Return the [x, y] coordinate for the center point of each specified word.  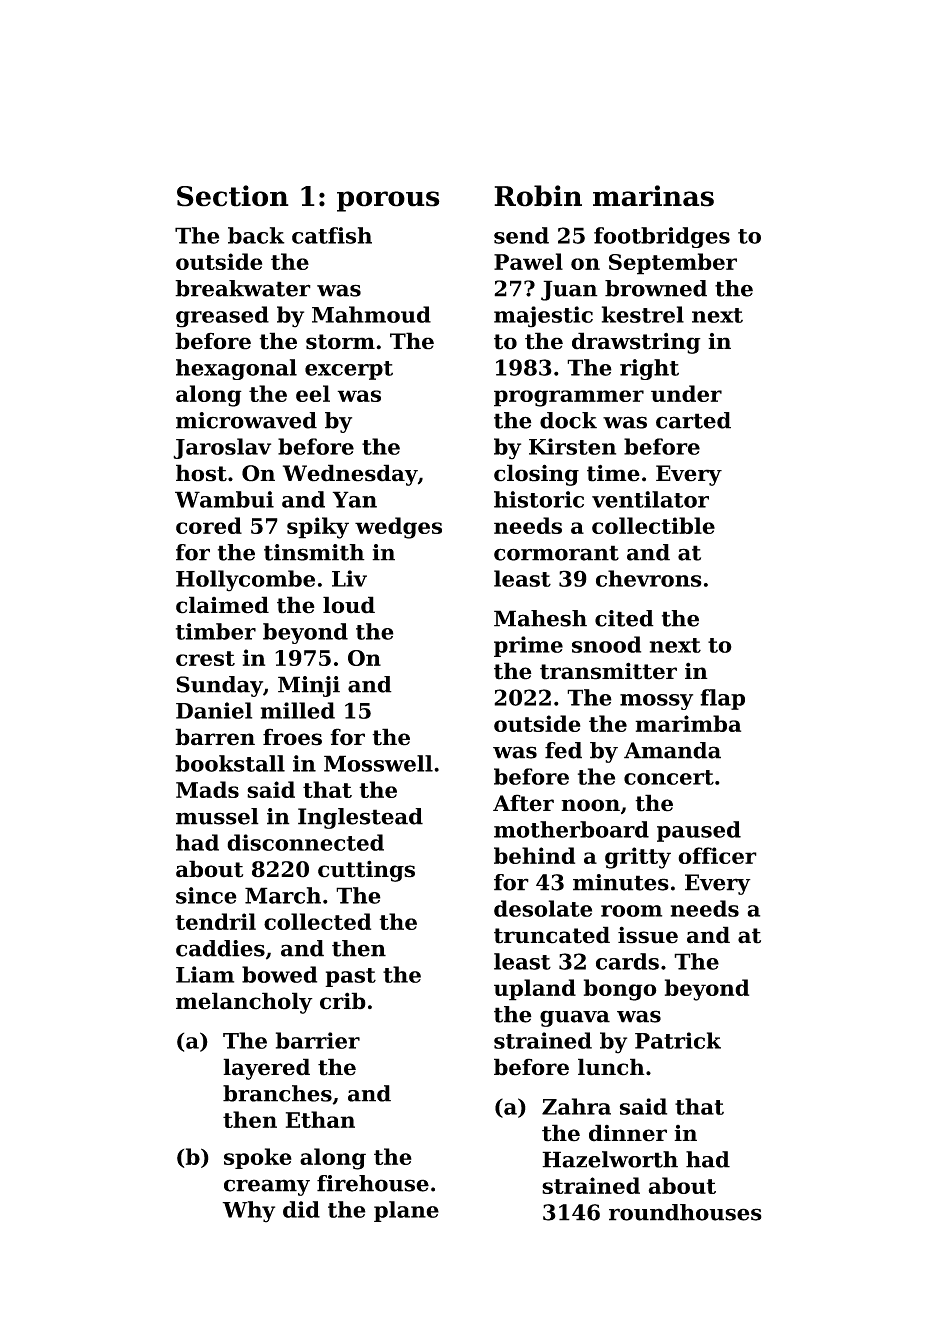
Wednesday [350, 475]
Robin [538, 196]
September [673, 264]
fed [563, 750]
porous [388, 201]
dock [568, 420]
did [301, 1209]
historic [539, 499]
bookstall [230, 763]
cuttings [366, 871]
